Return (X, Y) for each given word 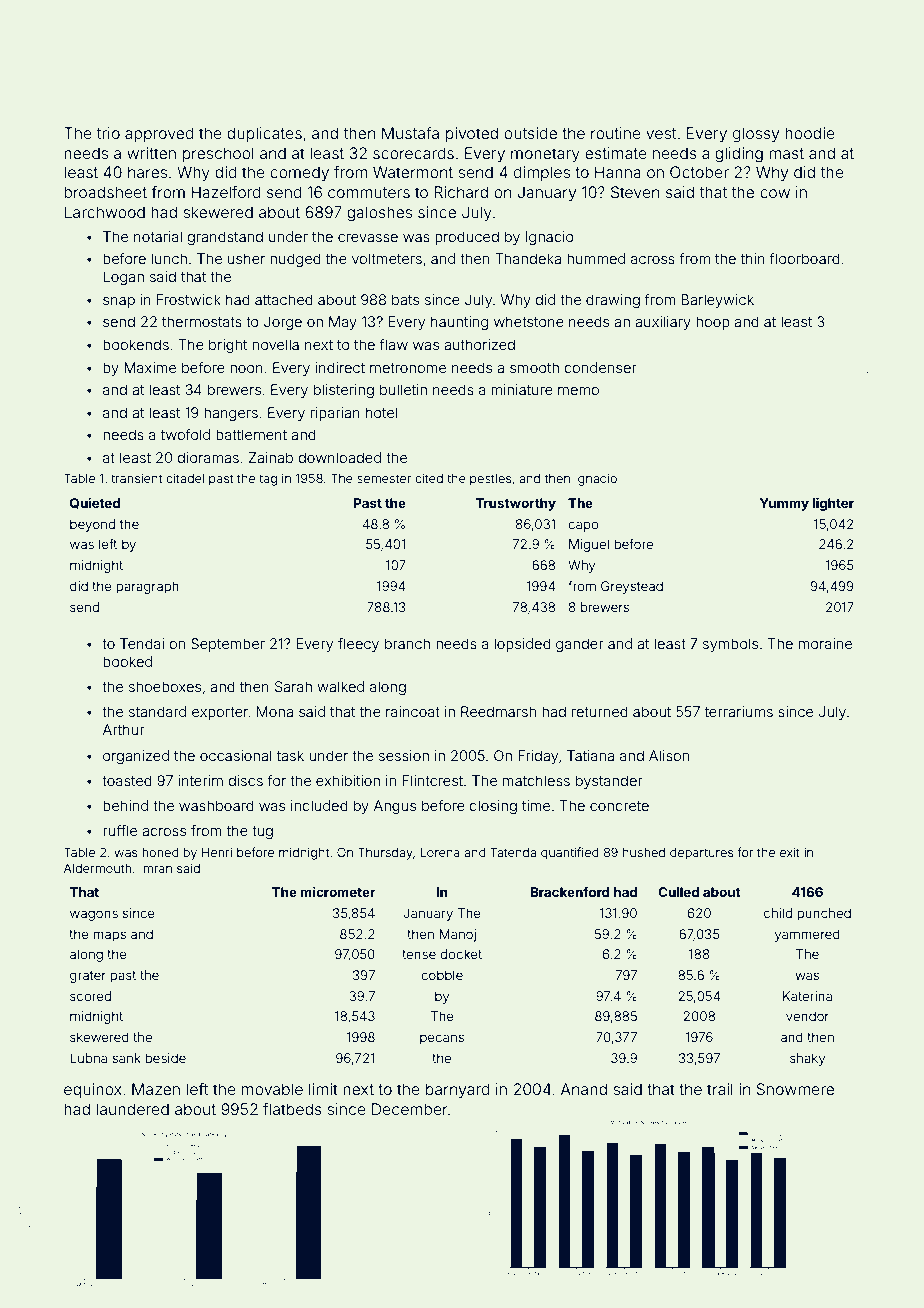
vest (661, 133)
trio (108, 133)
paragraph (147, 587)
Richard (461, 192)
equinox (93, 1090)
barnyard (458, 1091)
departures (701, 854)
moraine (825, 643)
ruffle (120, 830)
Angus (395, 807)
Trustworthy (515, 504)
